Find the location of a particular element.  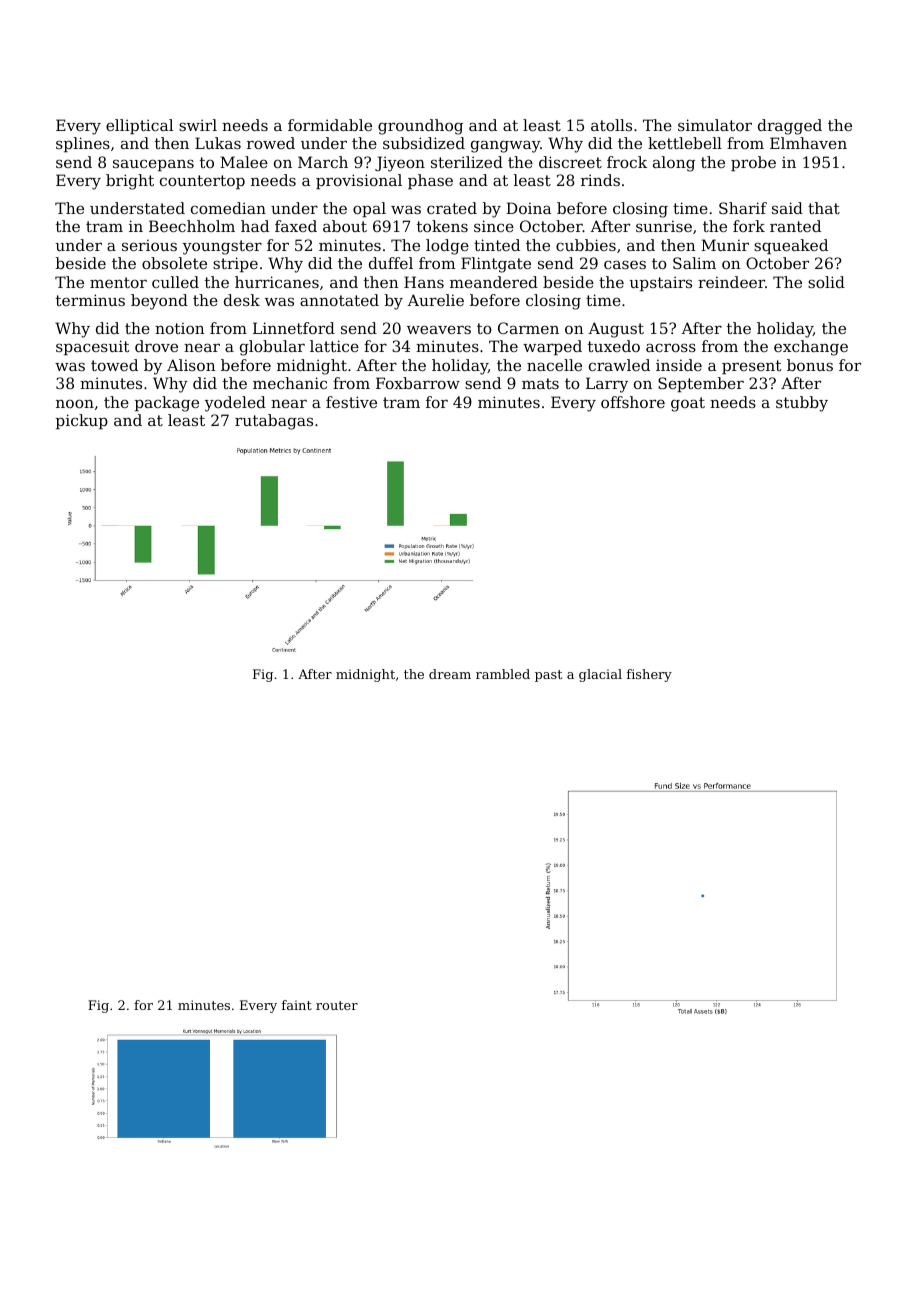

past is located at coordinates (548, 676).
